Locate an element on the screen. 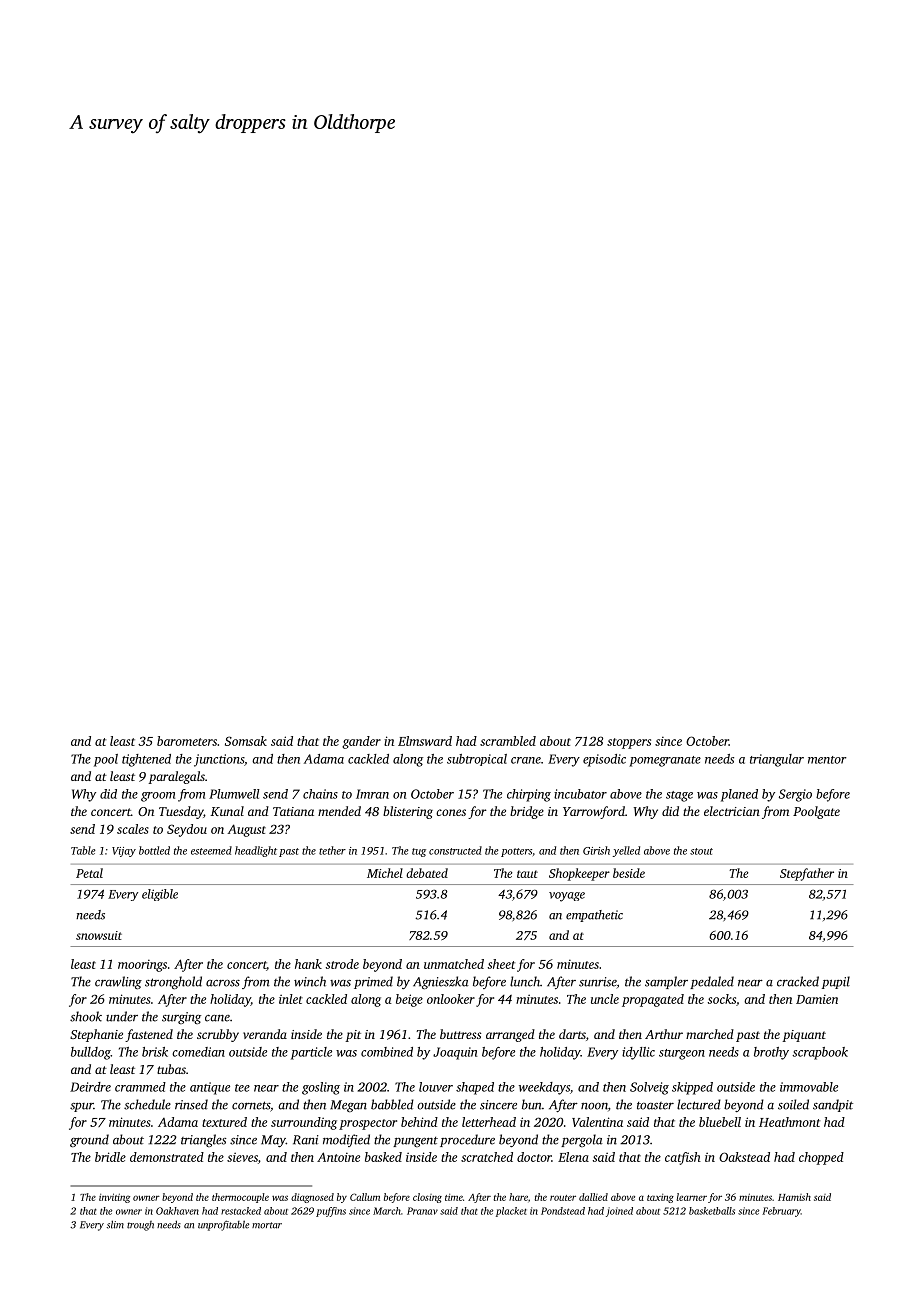 The height and width of the screenshot is (1308, 924). crammed is located at coordinates (140, 1087).
